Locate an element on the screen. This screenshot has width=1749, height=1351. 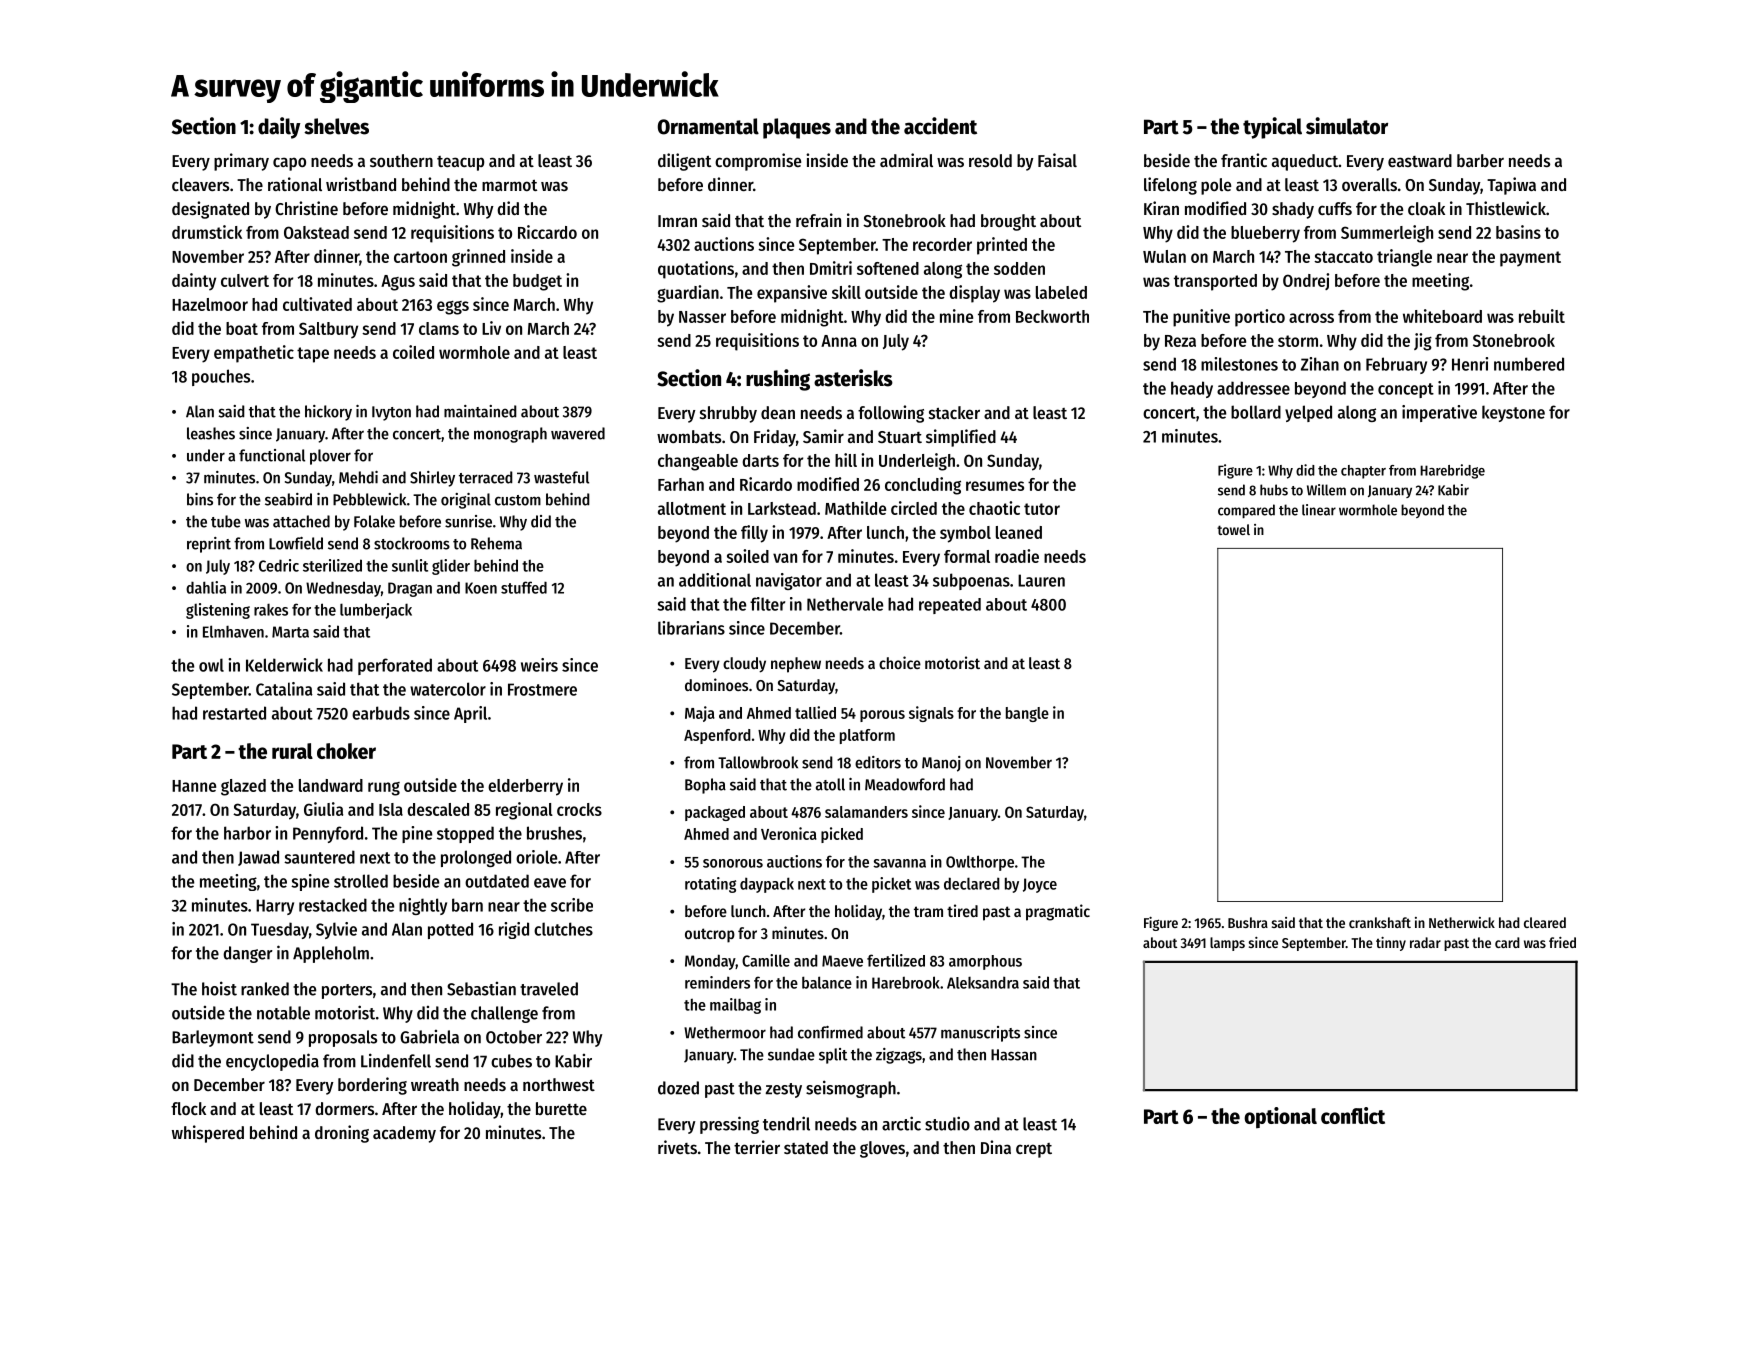
tutor is located at coordinates (1042, 509).
